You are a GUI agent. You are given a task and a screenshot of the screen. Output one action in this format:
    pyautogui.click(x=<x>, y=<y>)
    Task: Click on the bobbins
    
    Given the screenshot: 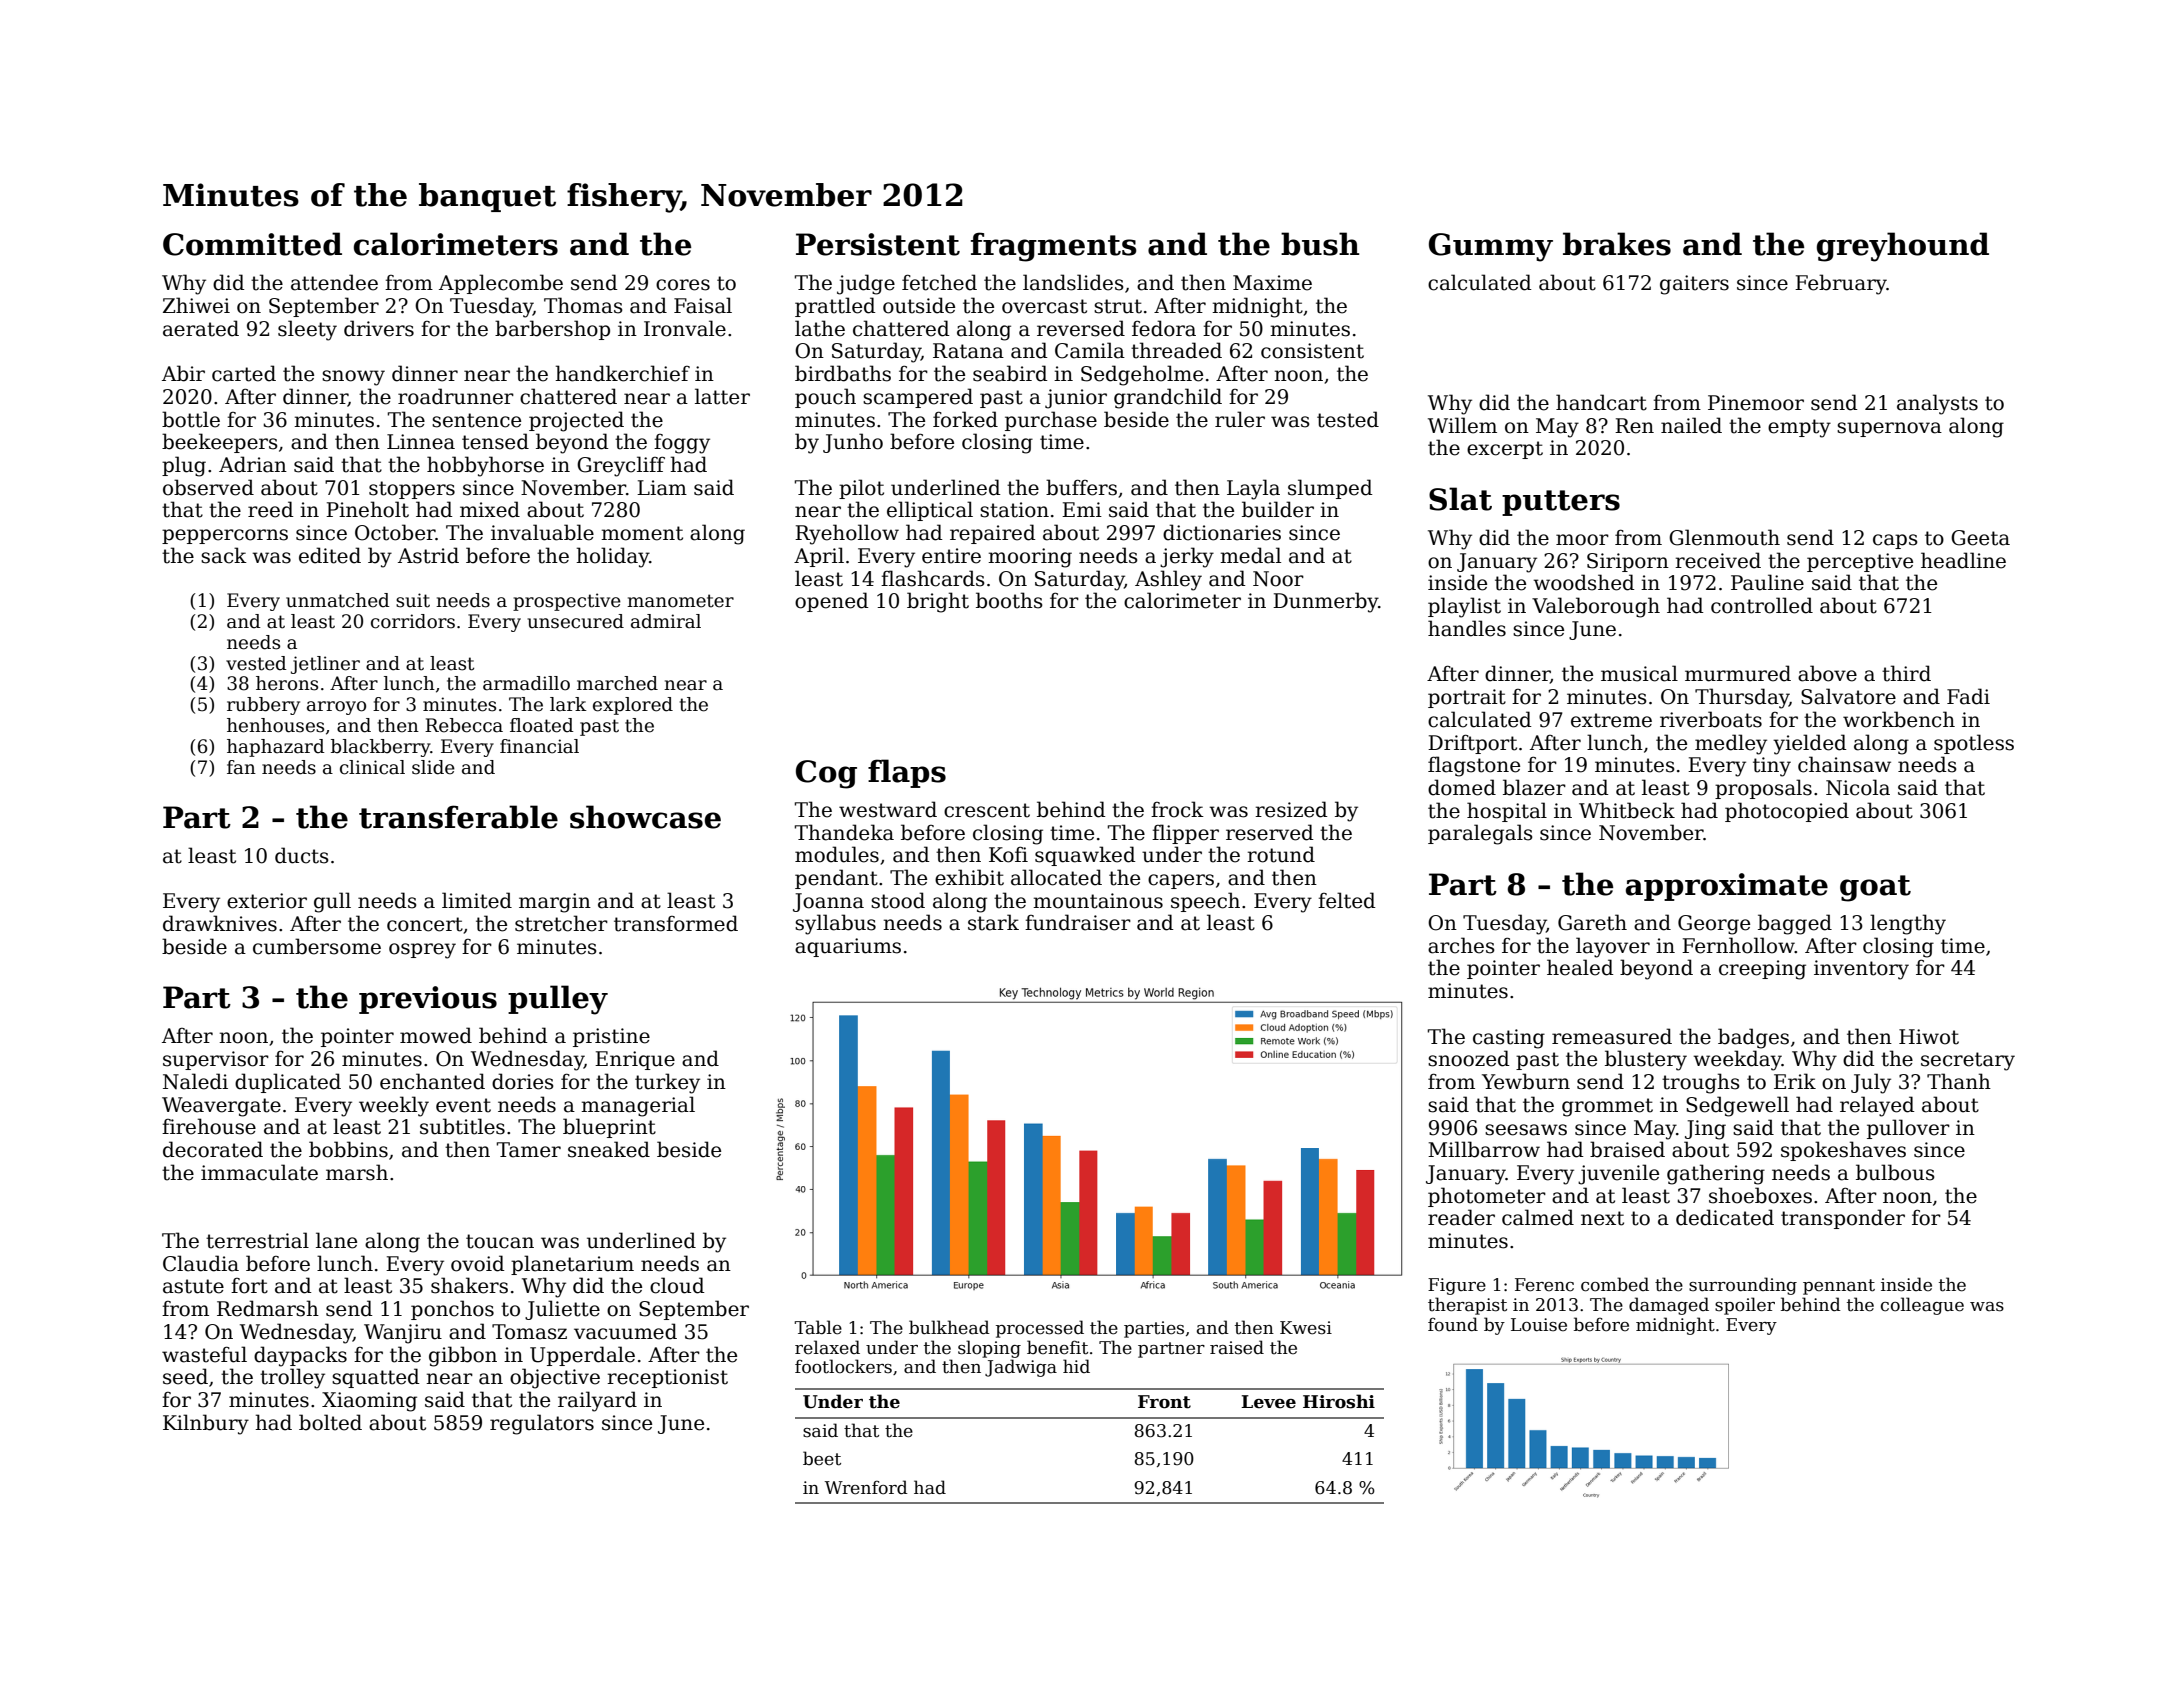 What is the action you would take?
    pyautogui.click(x=348, y=1149)
